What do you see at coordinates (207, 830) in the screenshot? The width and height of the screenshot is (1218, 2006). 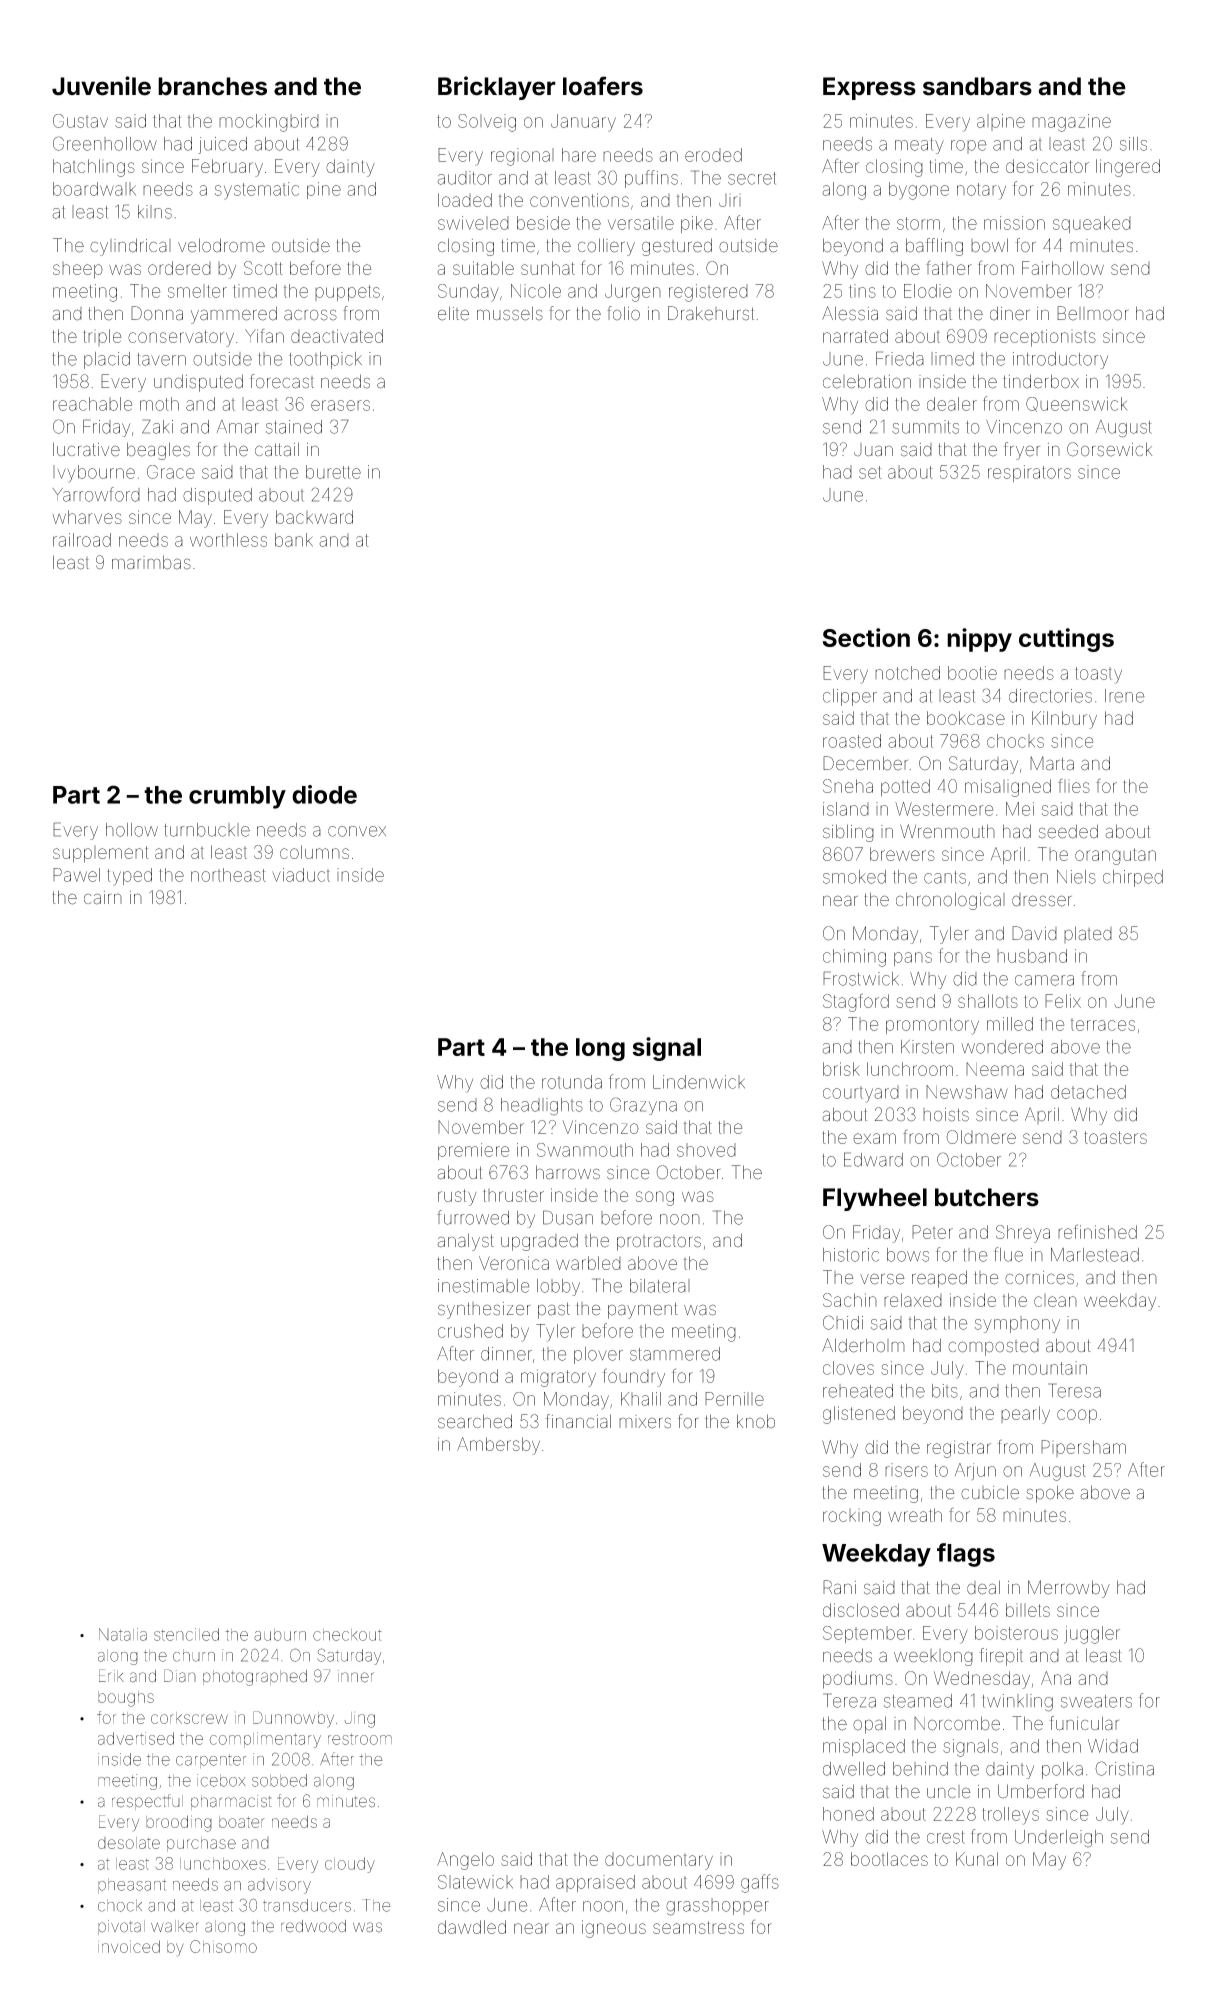 I see `turnbuckle` at bounding box center [207, 830].
